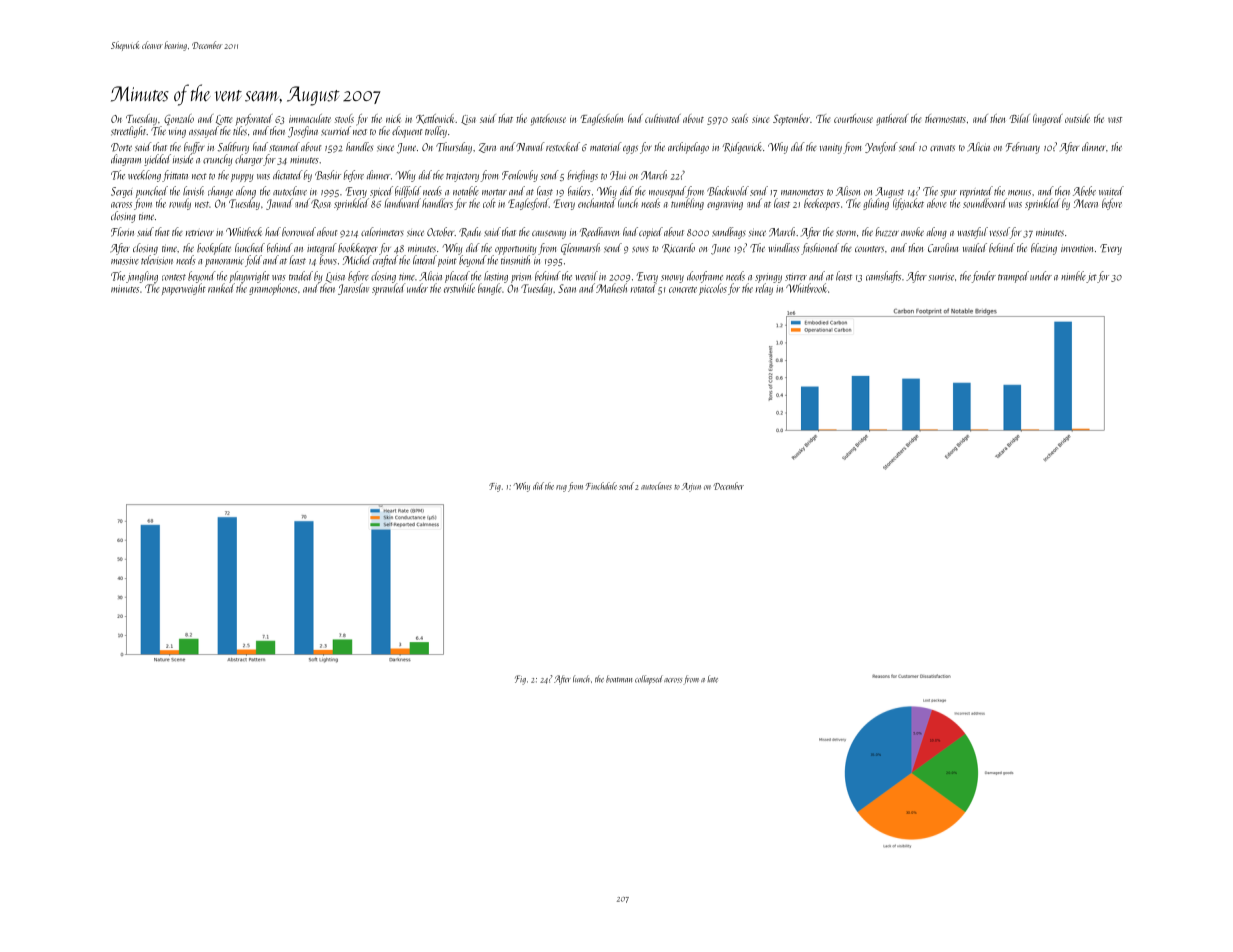 This page has width=1233, height=952. What do you see at coordinates (224, 120) in the page?
I see `Lotte` at bounding box center [224, 120].
